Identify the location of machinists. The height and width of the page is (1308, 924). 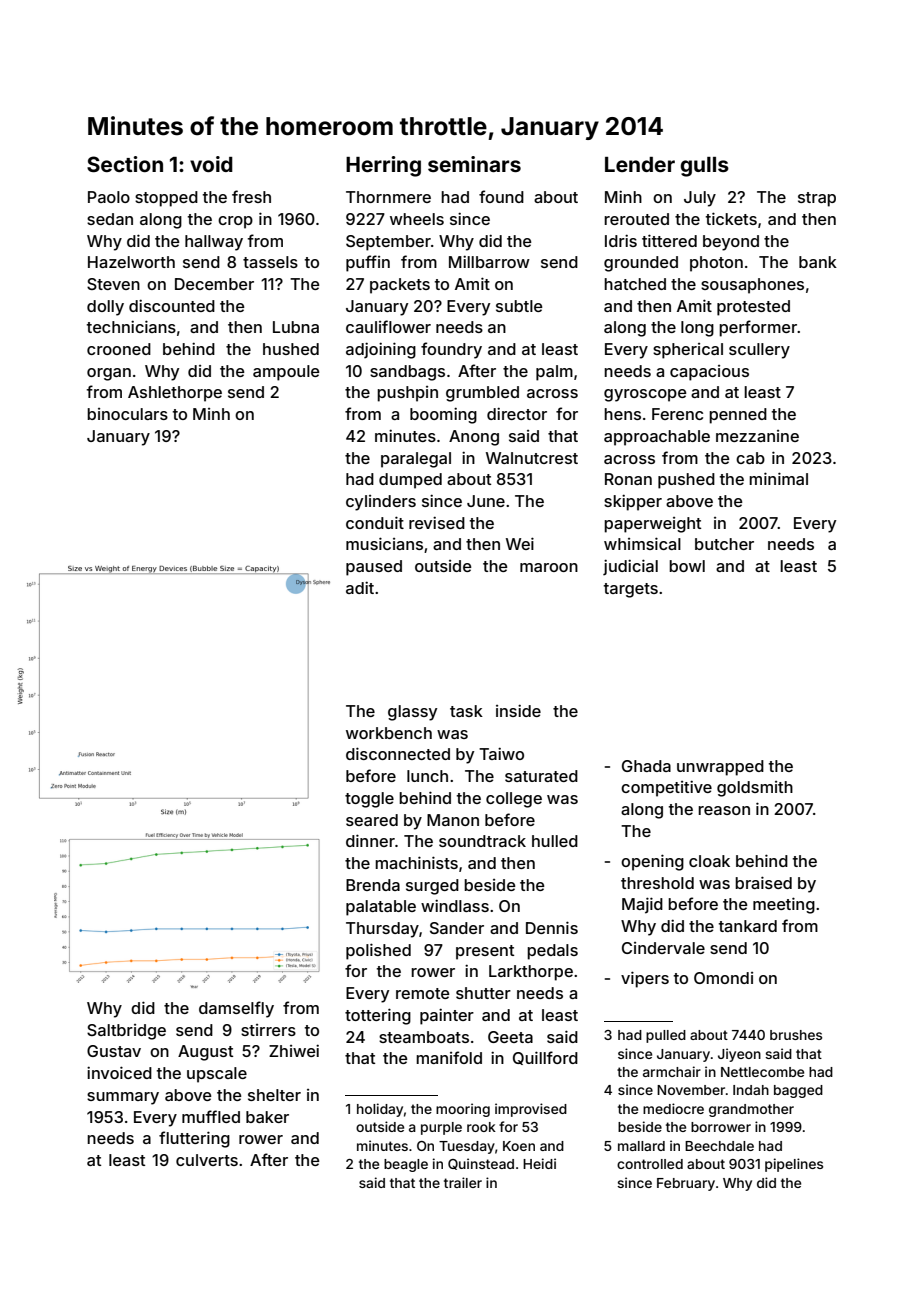
(416, 862).
